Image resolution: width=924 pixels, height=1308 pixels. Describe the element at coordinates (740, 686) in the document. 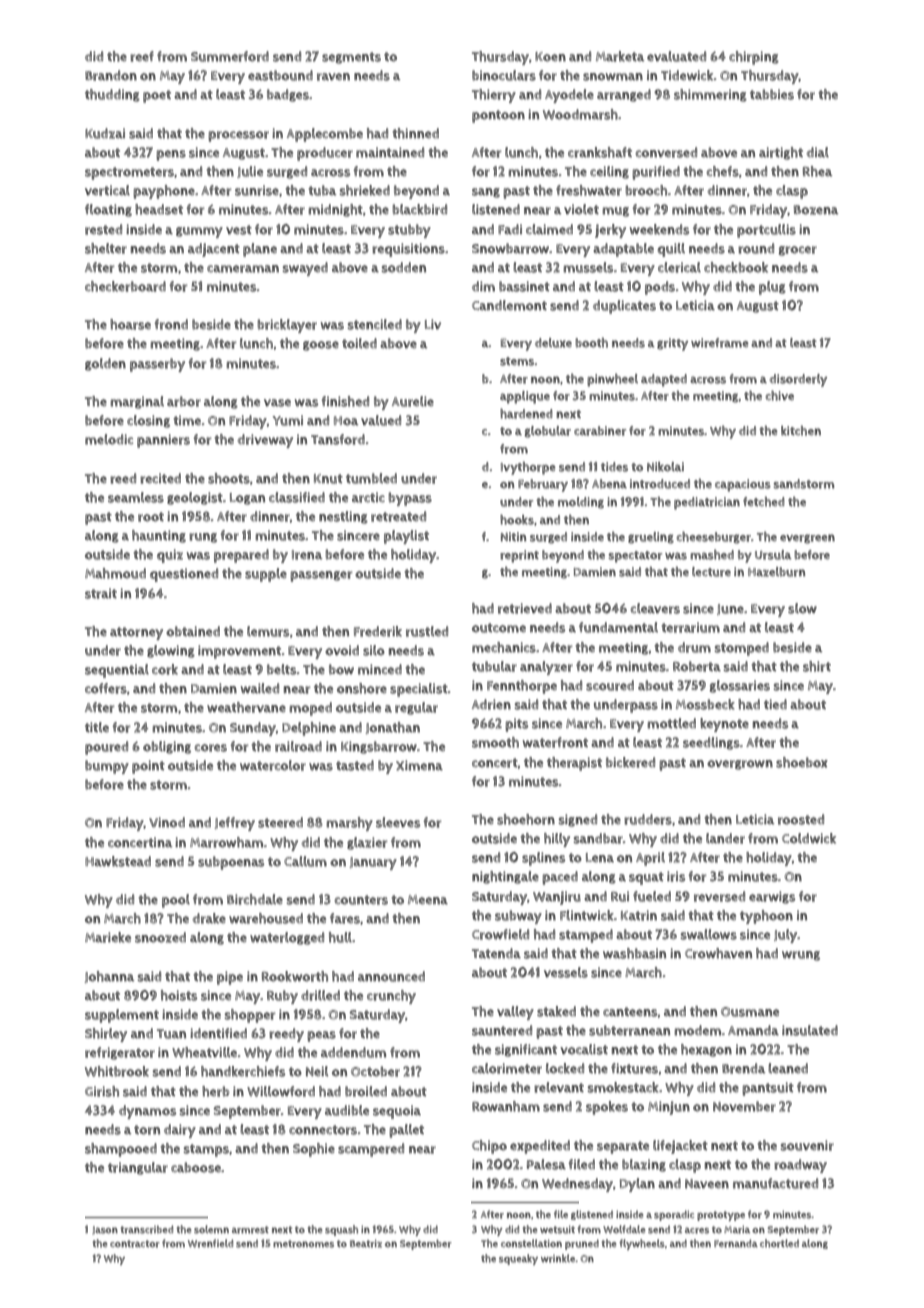

I see `glossaries` at that location.
